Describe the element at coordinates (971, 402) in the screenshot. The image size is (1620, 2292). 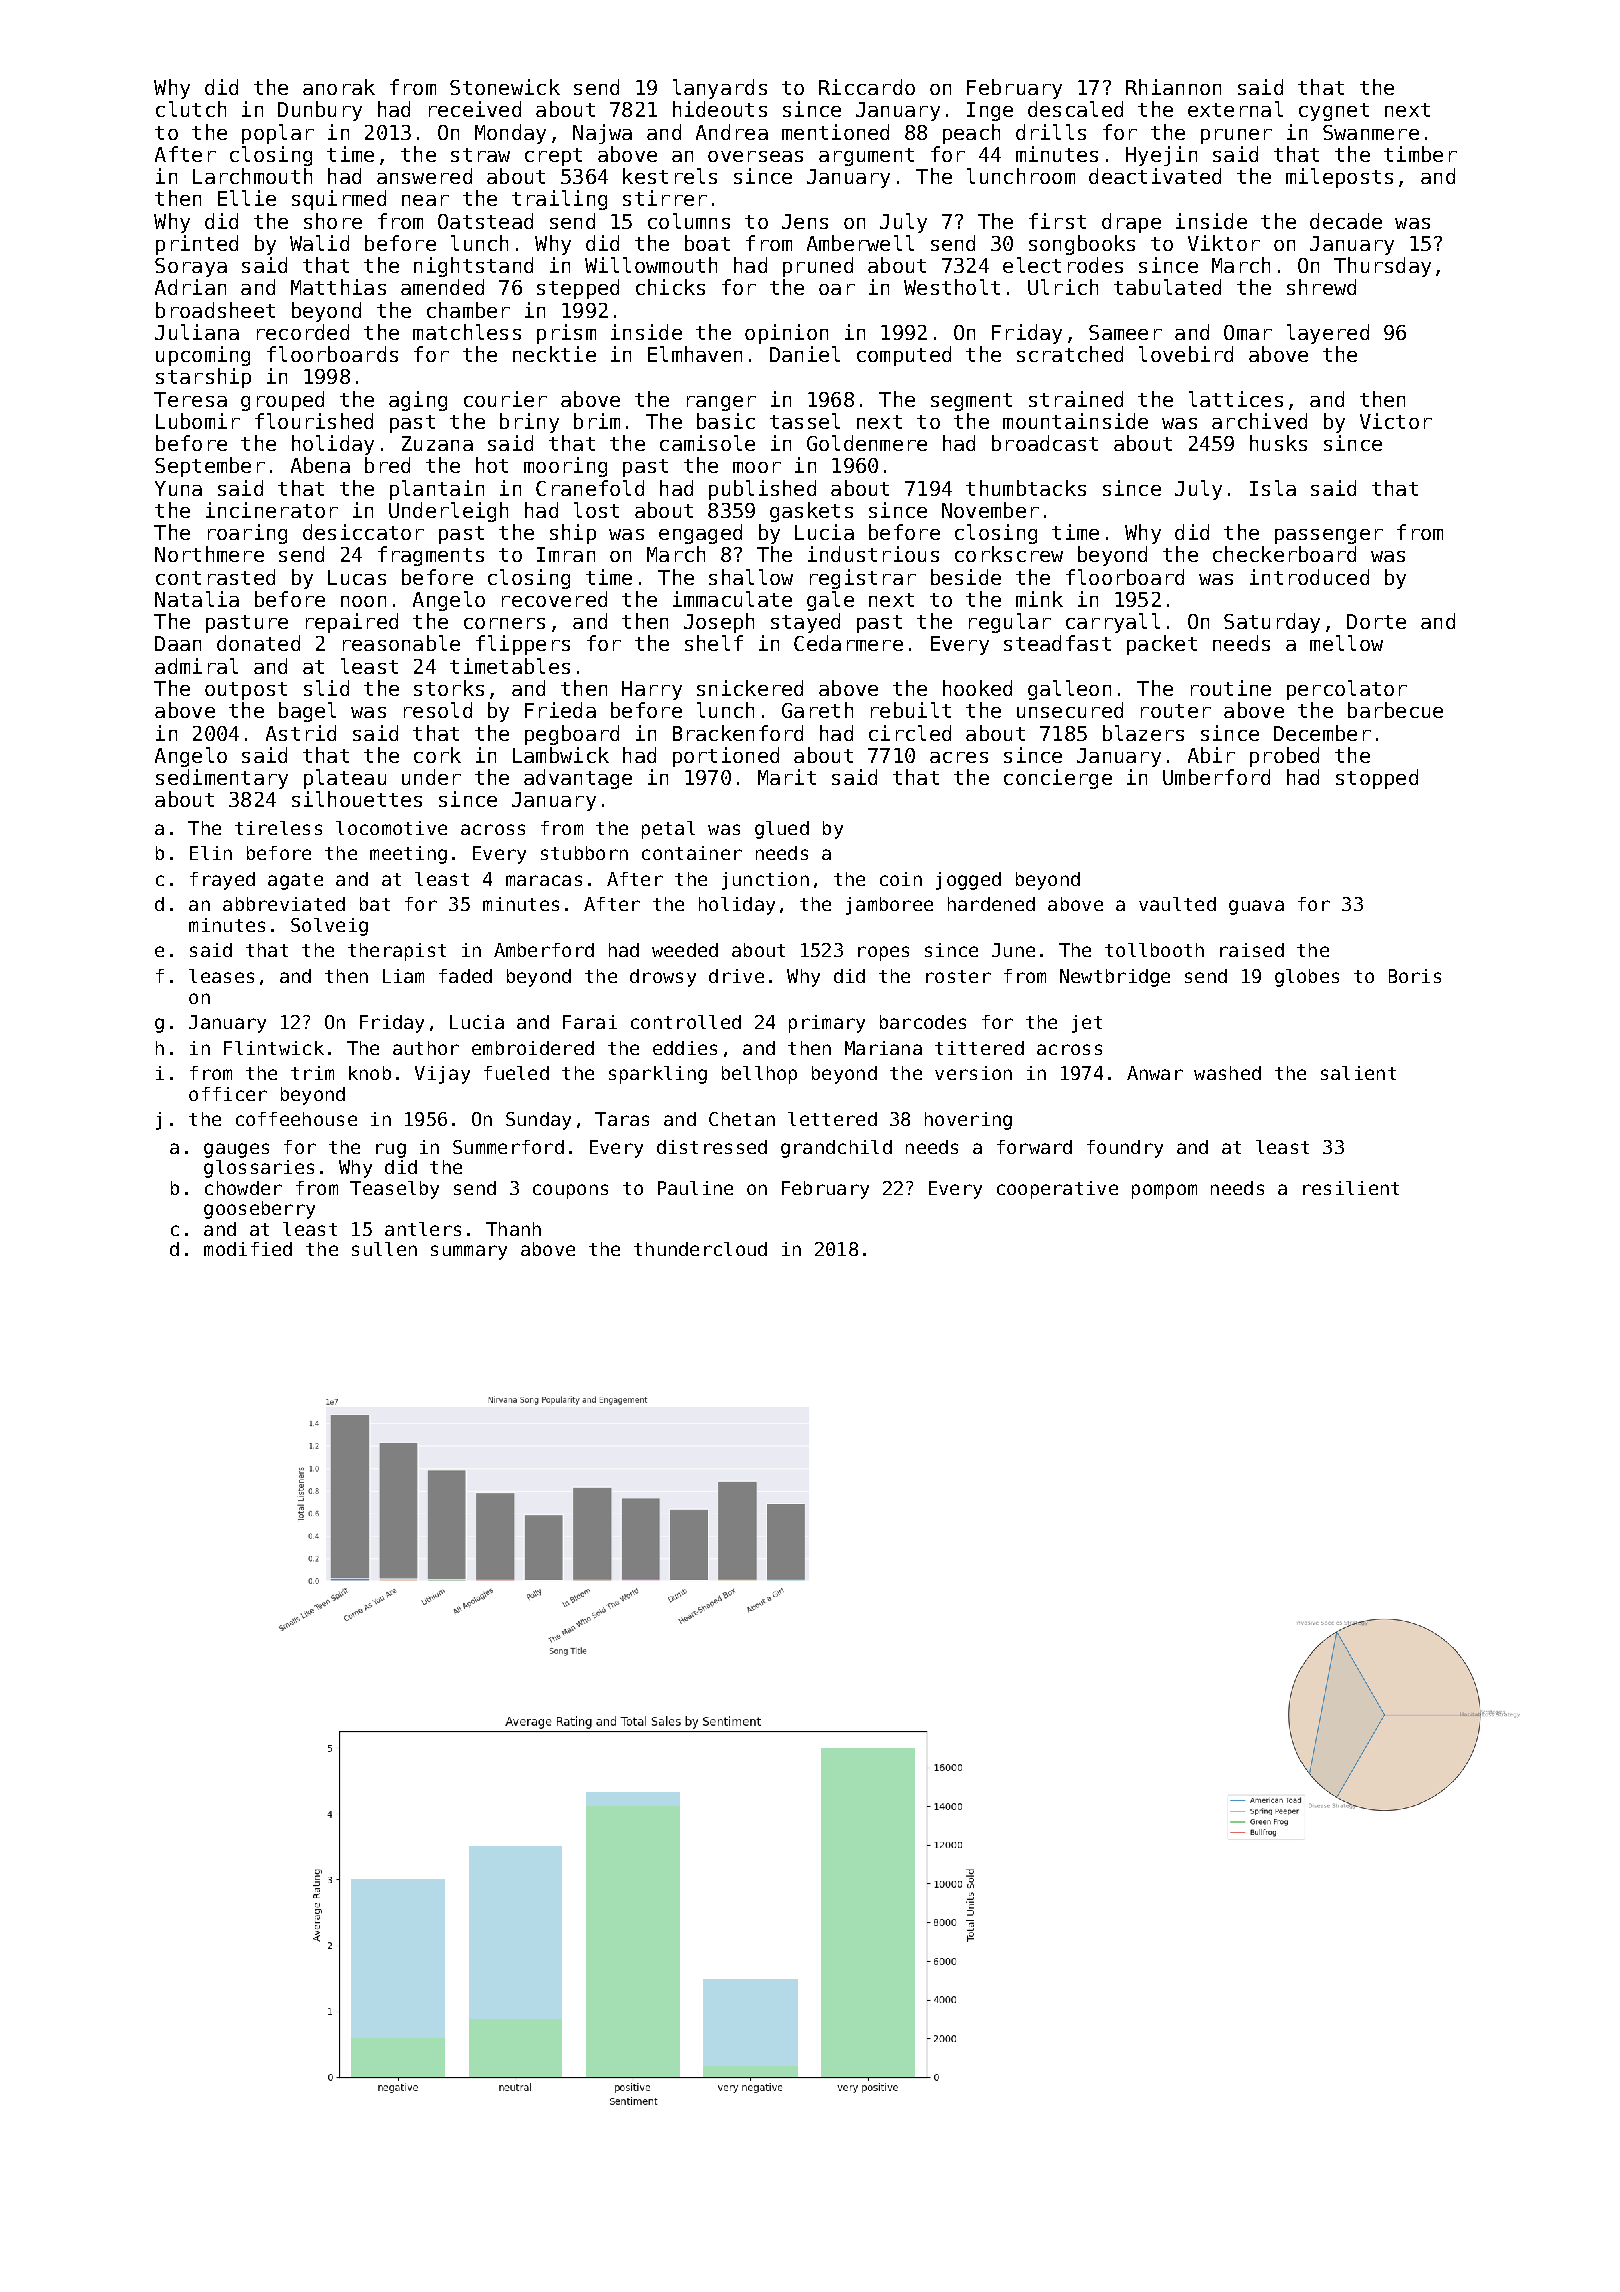
I see `segment` at that location.
